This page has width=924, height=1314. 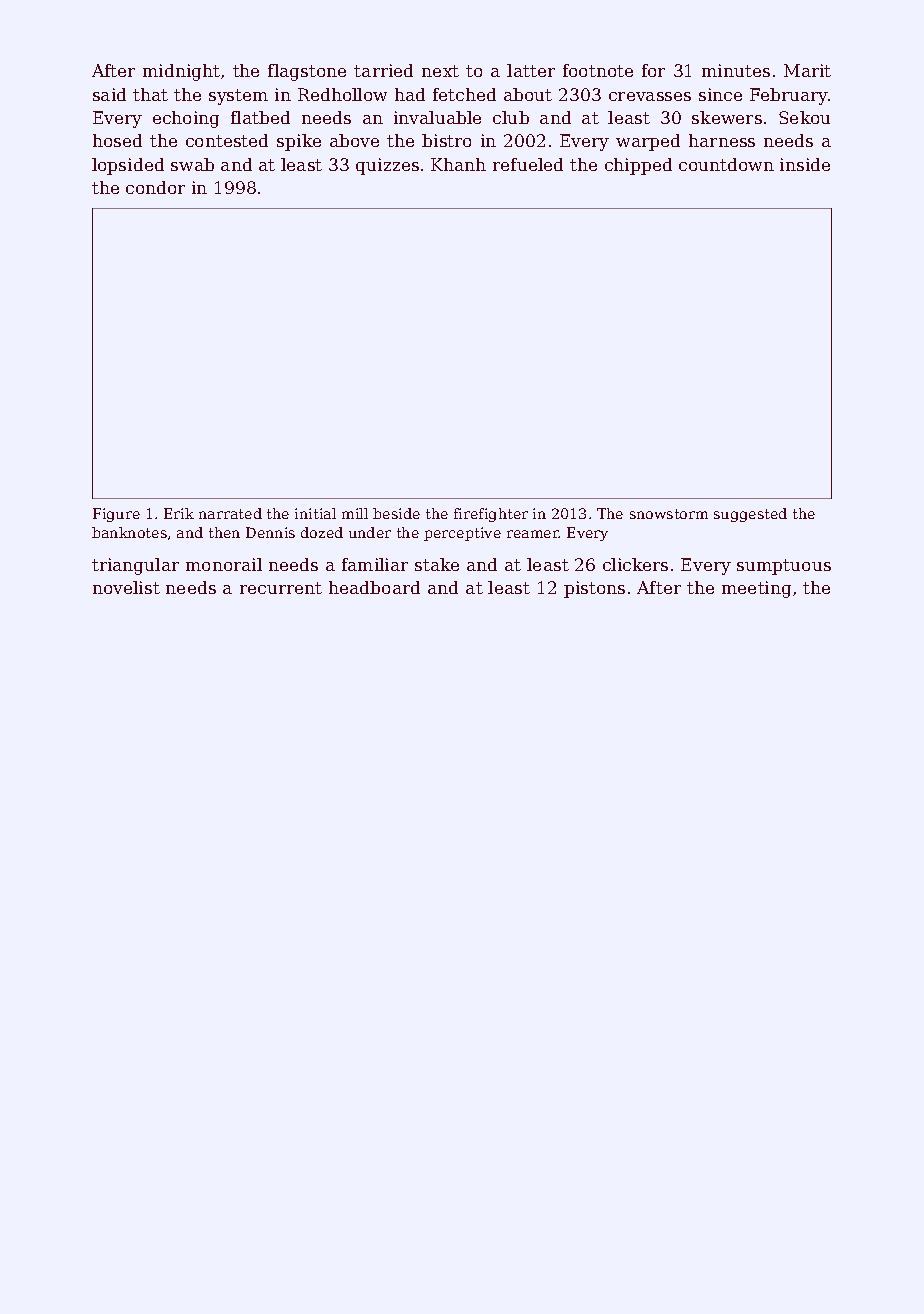 What do you see at coordinates (638, 166) in the page?
I see `chipped` at bounding box center [638, 166].
